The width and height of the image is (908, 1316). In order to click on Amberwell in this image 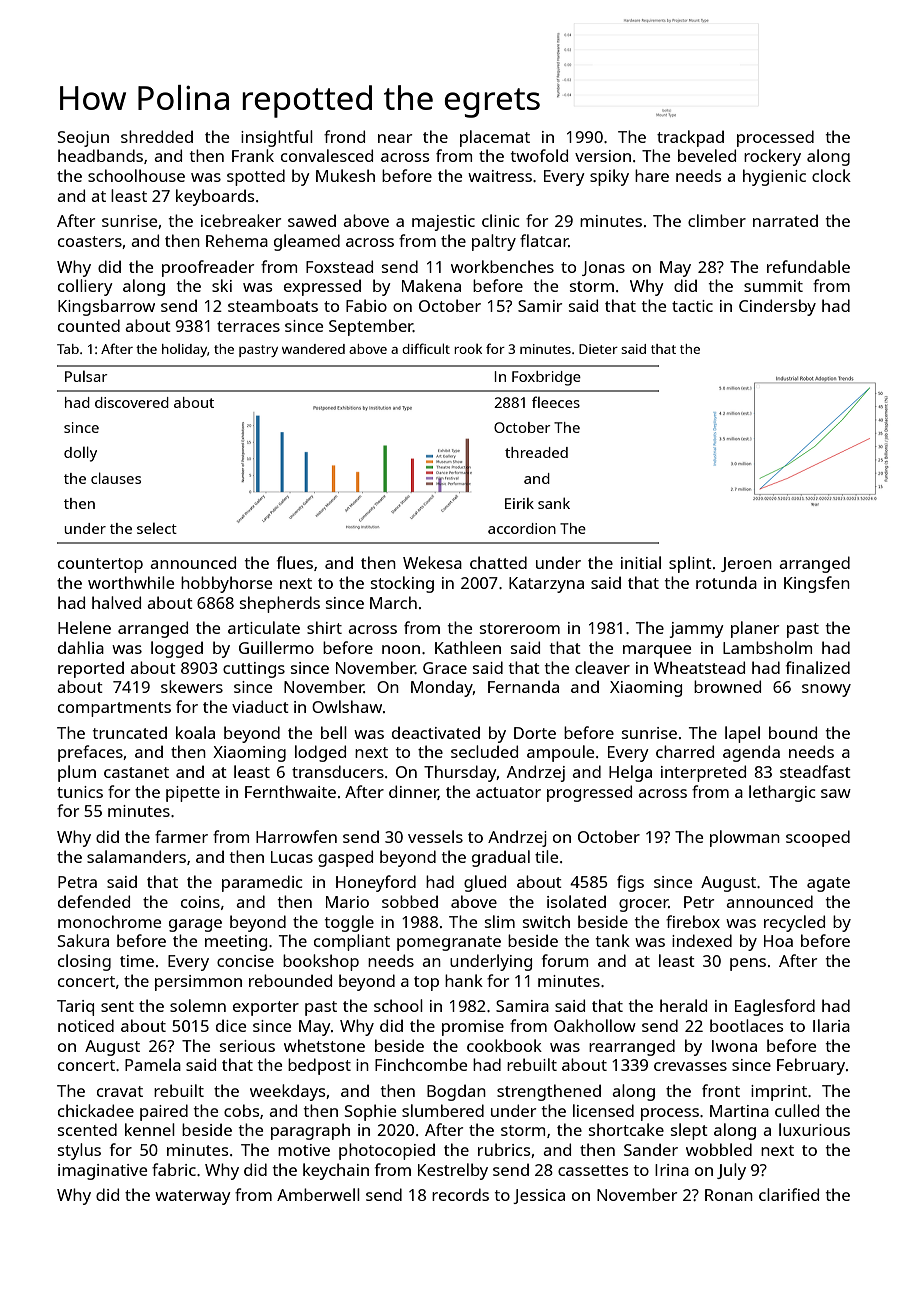, I will do `click(318, 1194)`.
